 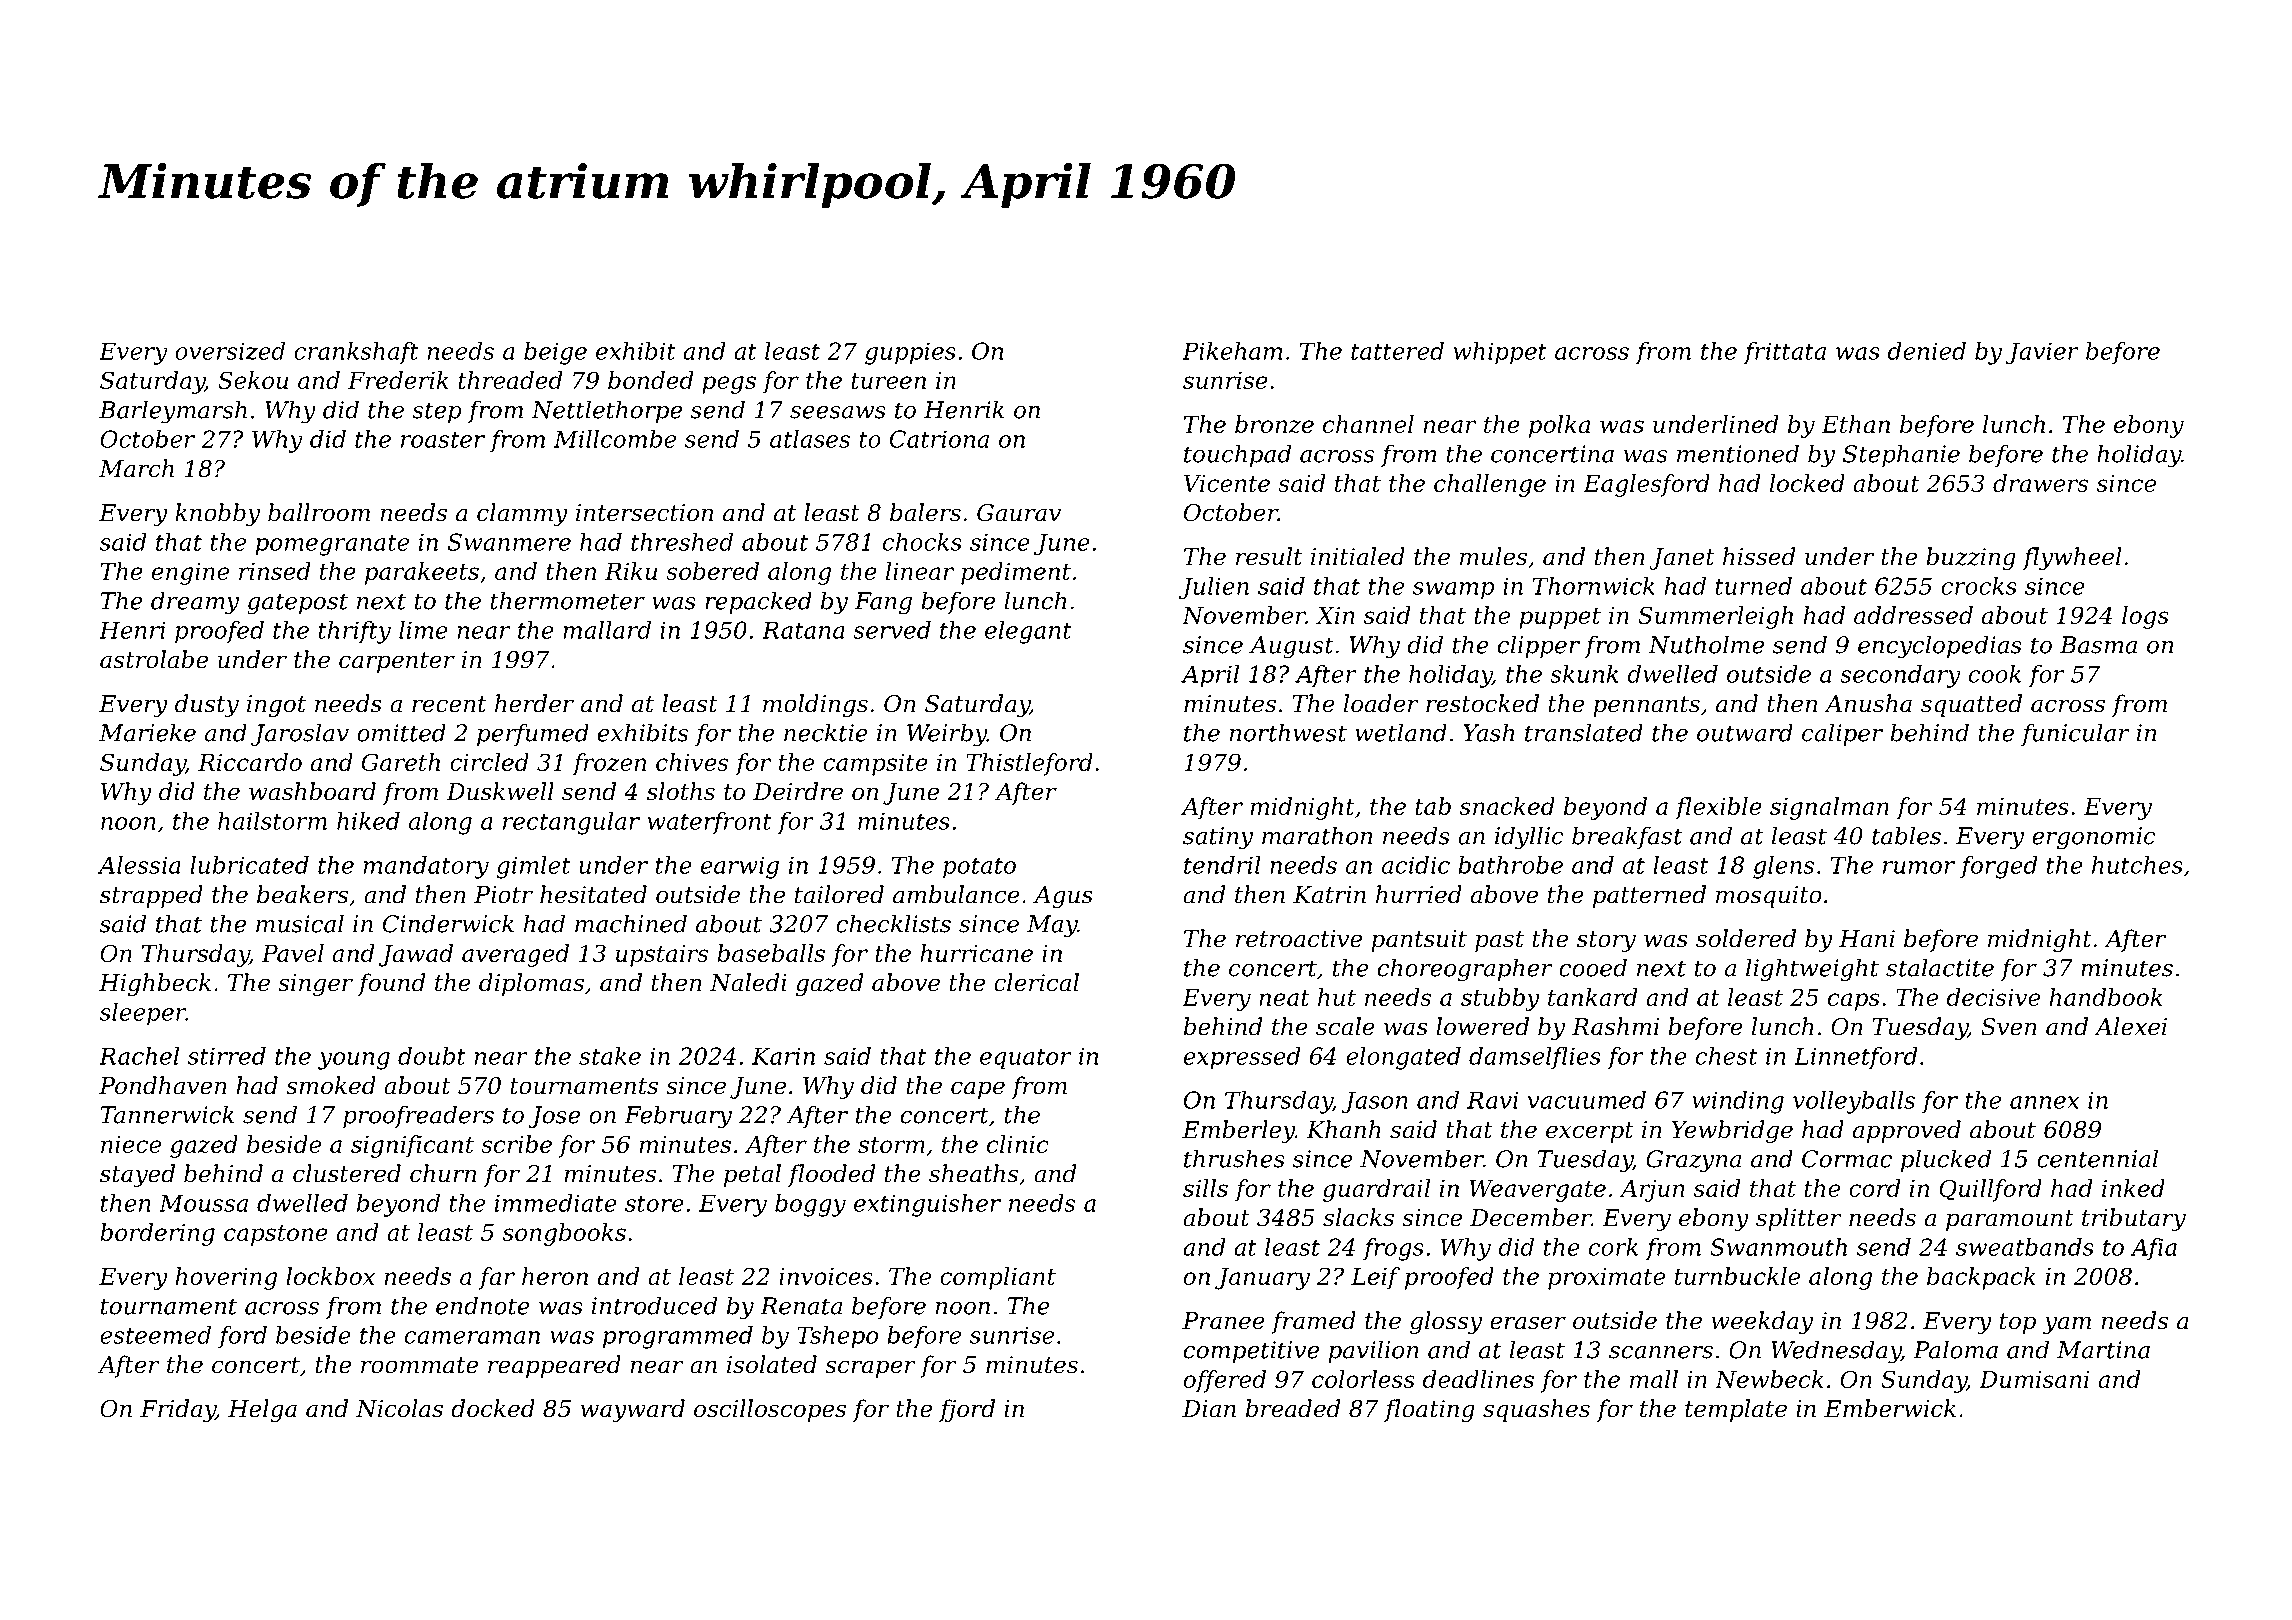 What do you see at coordinates (1419, 894) in the screenshot?
I see `hurried` at bounding box center [1419, 894].
